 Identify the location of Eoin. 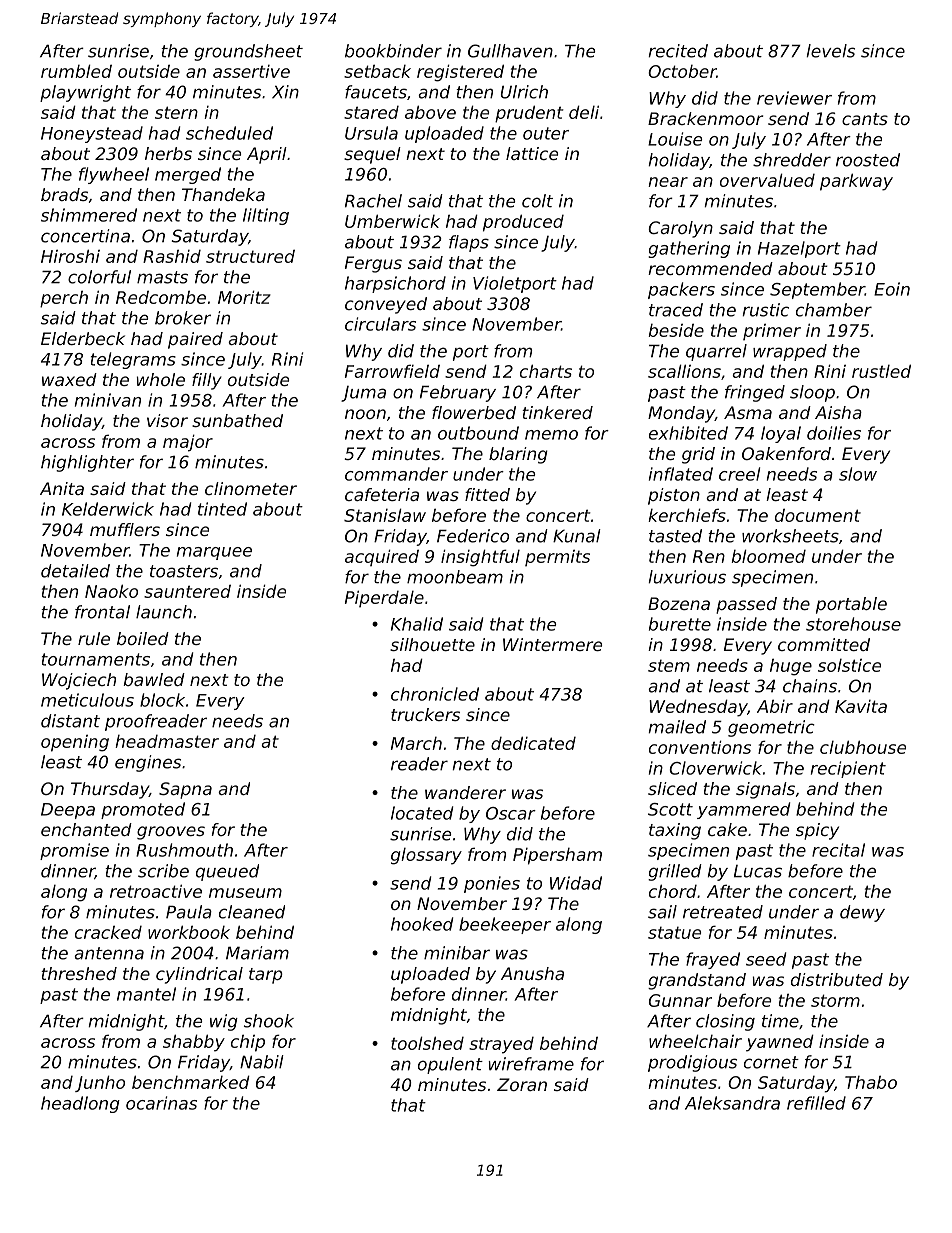
(892, 289).
